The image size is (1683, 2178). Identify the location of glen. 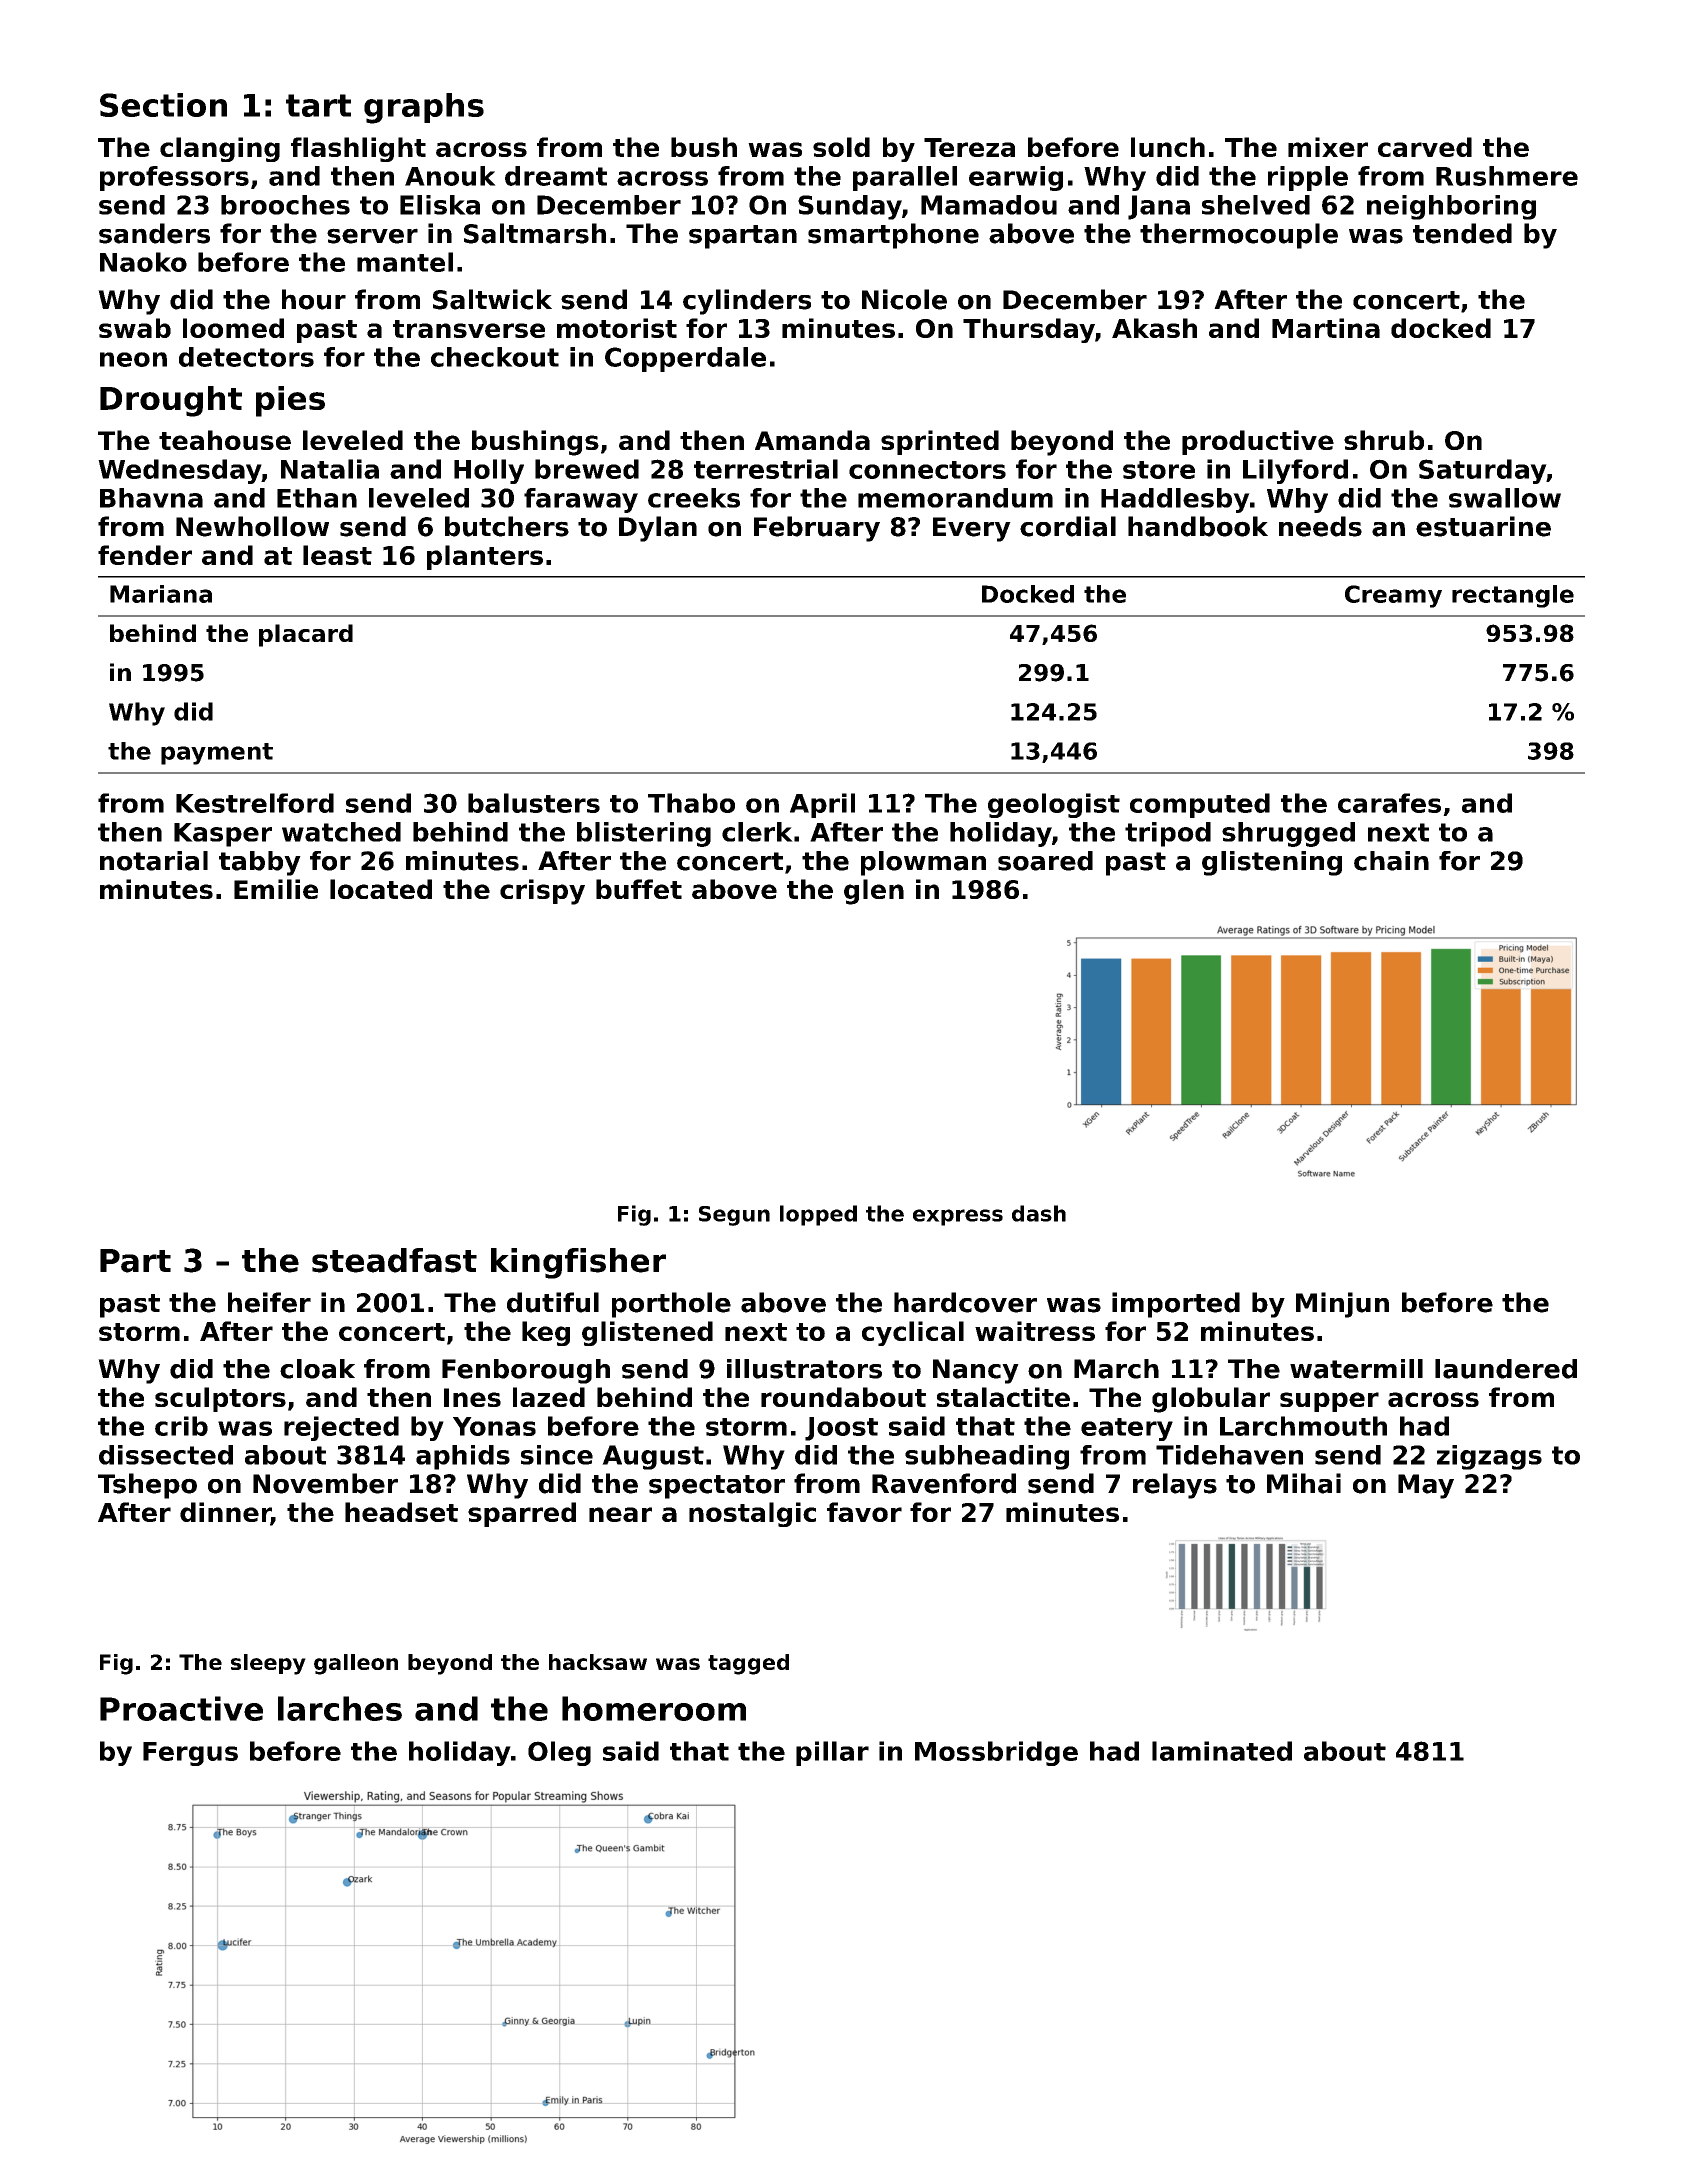
(874, 892).
